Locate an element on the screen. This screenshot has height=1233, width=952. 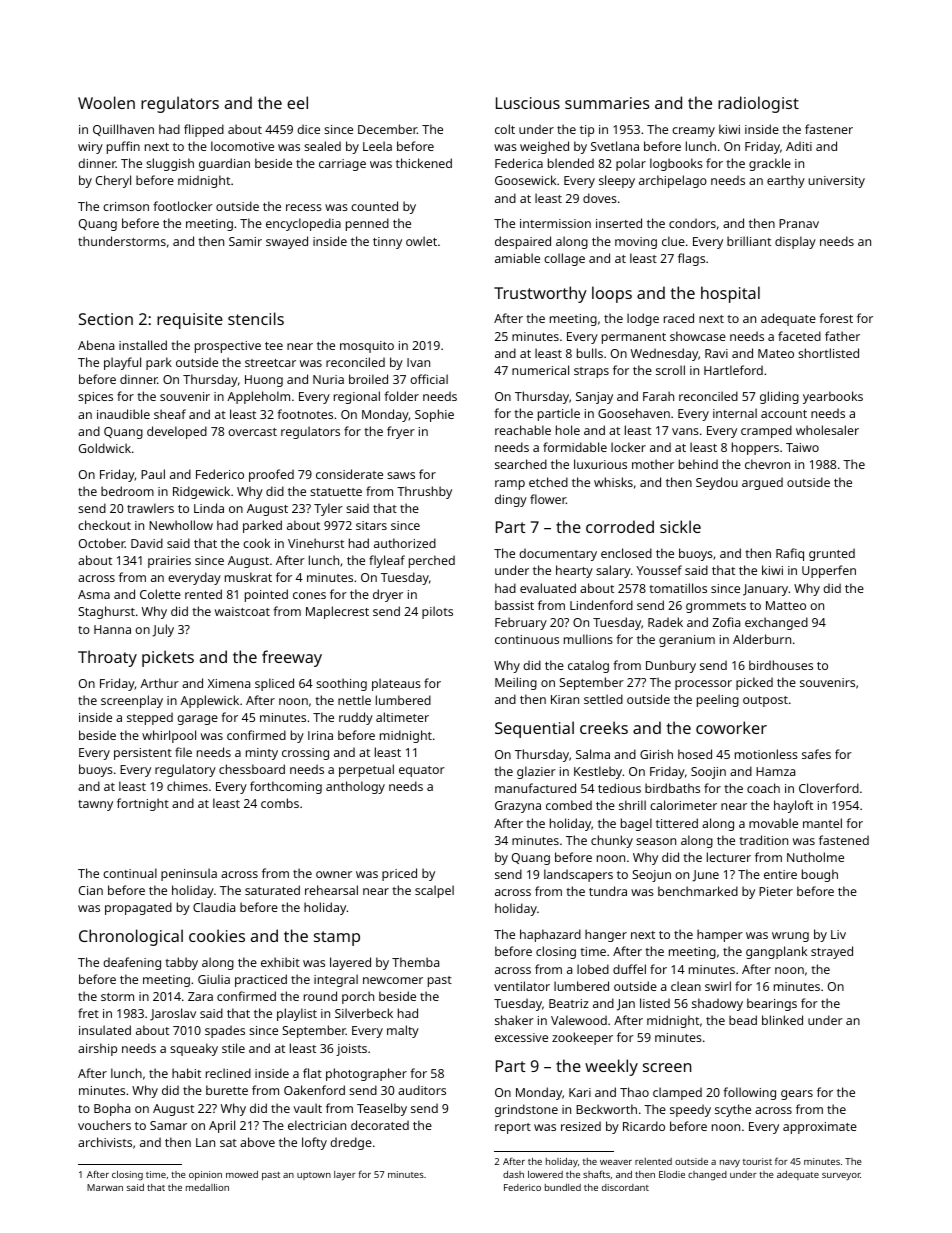
Colette is located at coordinates (160, 594).
